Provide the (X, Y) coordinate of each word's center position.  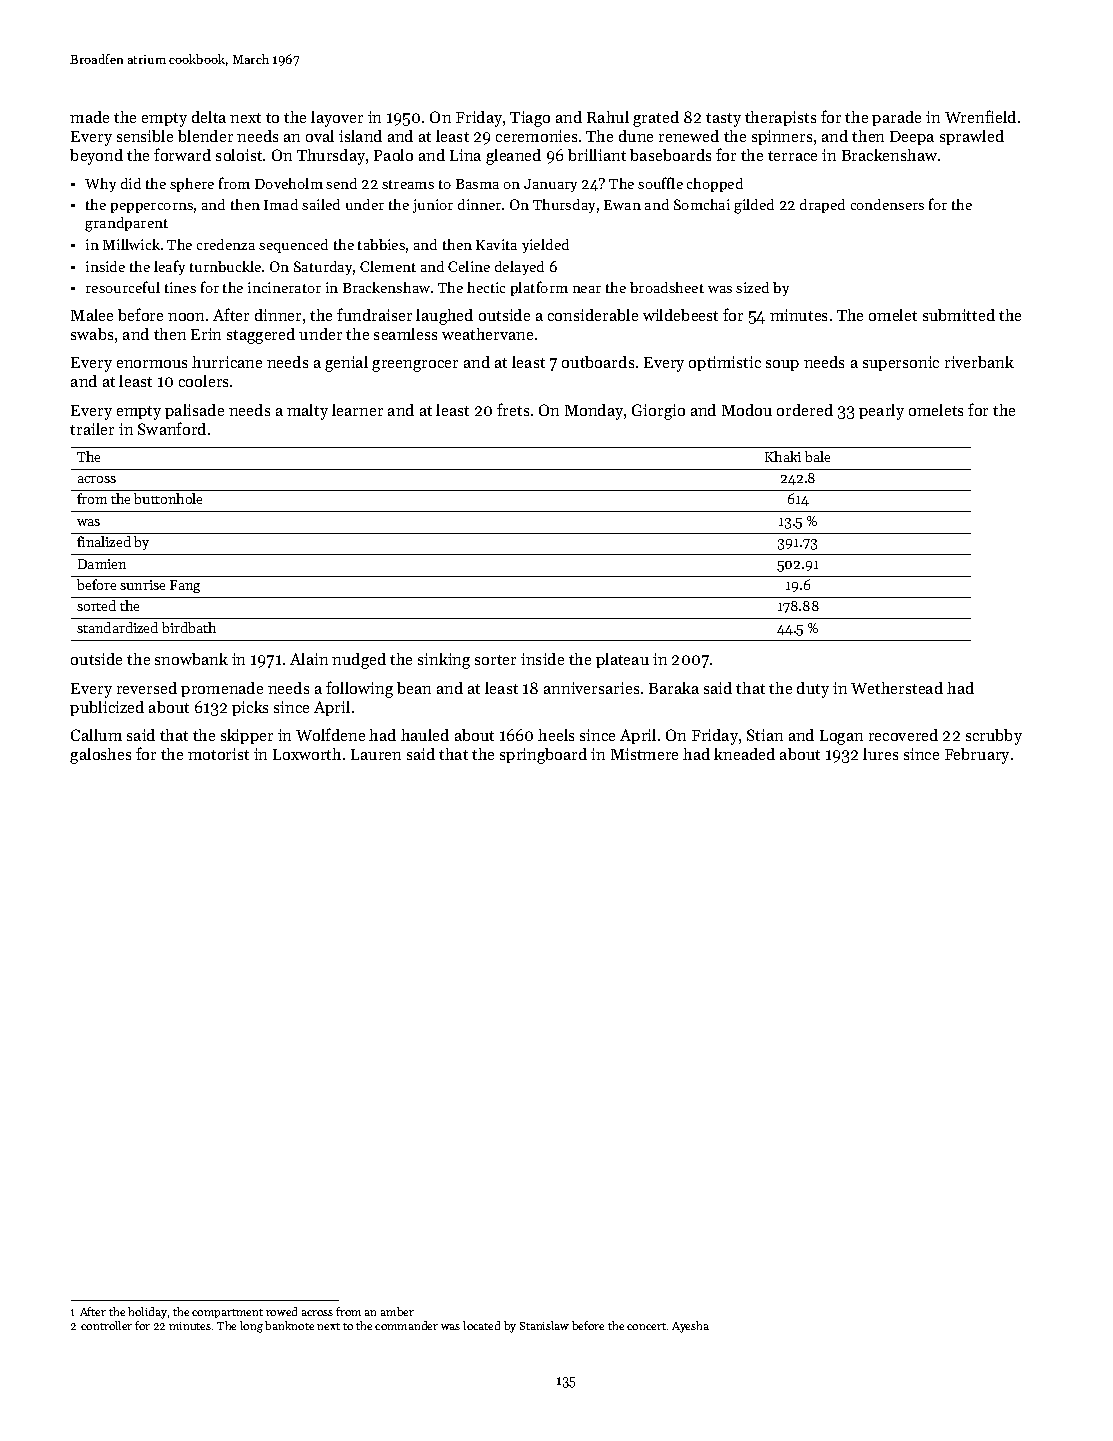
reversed (147, 688)
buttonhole (168, 498)
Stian (765, 735)
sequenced (293, 246)
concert (646, 1326)
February (977, 756)
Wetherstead (897, 688)
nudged (359, 661)
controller (106, 1325)
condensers (887, 204)
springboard (543, 756)
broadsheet (667, 287)
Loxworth (307, 754)
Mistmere (644, 754)
